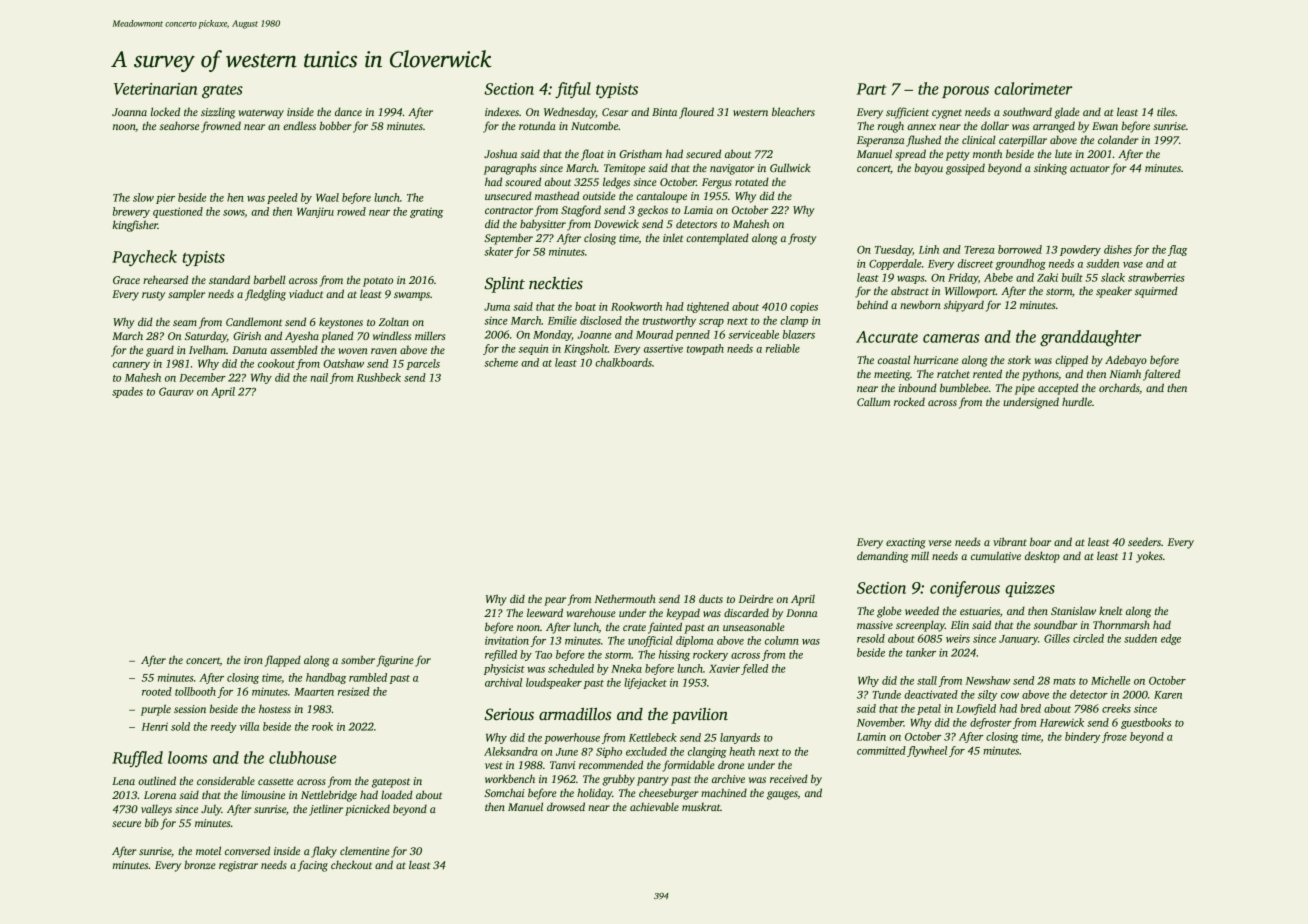  I want to click on purple, so click(156, 710).
